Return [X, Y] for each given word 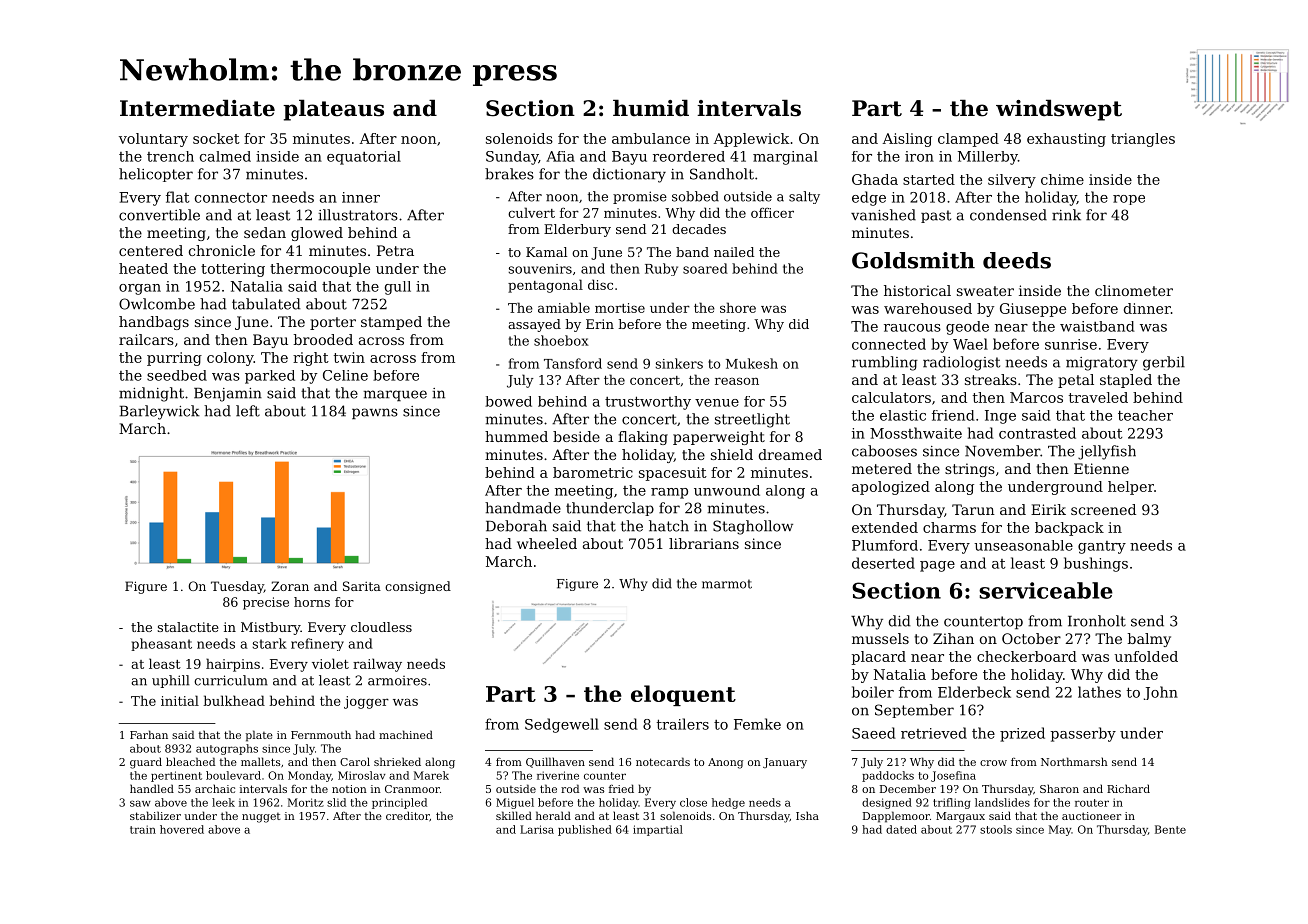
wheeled [547, 543]
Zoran [290, 586]
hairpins [233, 665]
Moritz [306, 802]
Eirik [1048, 509]
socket [216, 138]
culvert [531, 212]
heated [143, 268]
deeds [1017, 260]
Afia [560, 156]
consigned [418, 587]
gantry [1102, 547]
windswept [1059, 110]
